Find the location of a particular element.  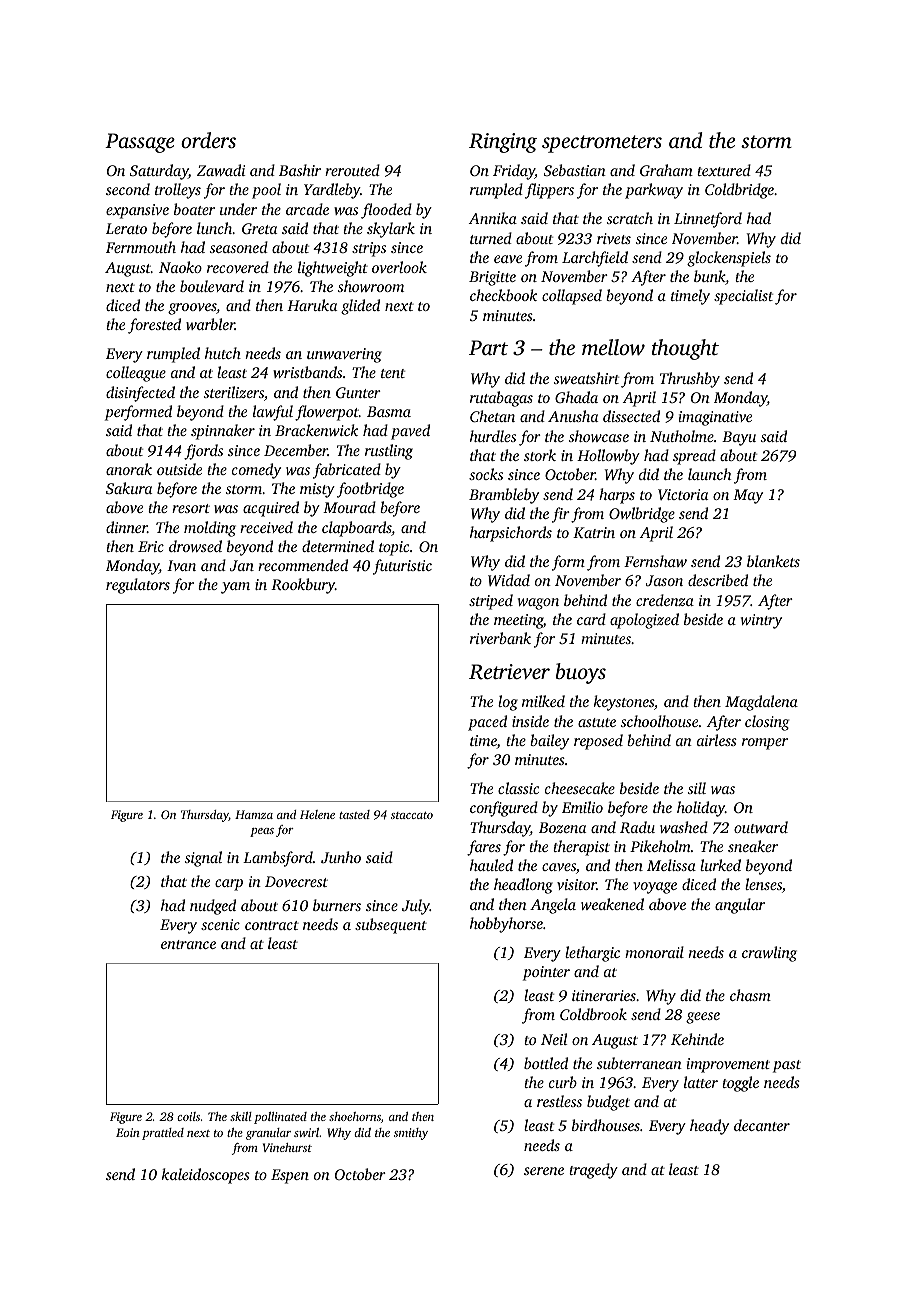

flooded is located at coordinates (386, 211).
